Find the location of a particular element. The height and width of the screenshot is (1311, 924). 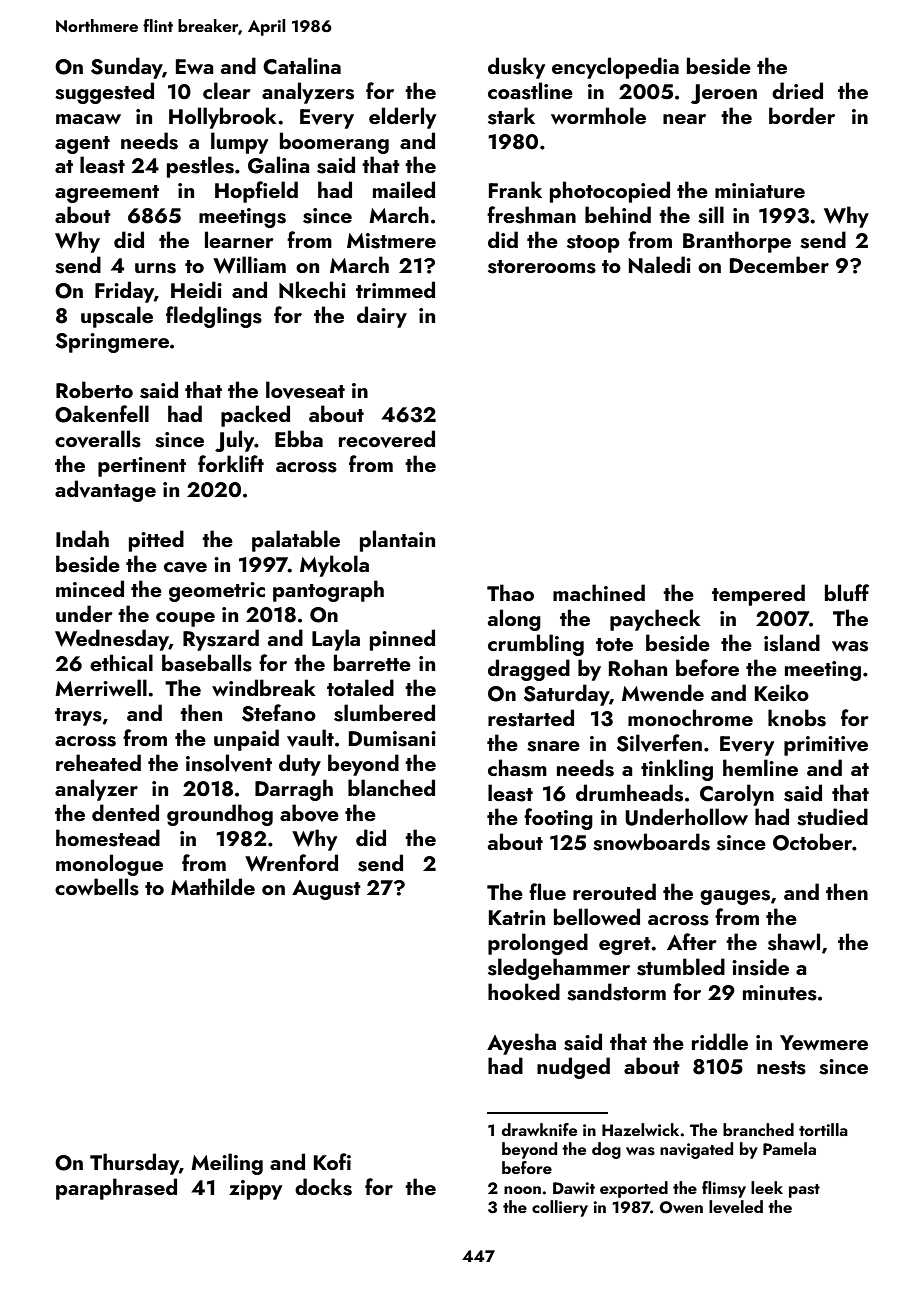

Catalina is located at coordinates (302, 66).
